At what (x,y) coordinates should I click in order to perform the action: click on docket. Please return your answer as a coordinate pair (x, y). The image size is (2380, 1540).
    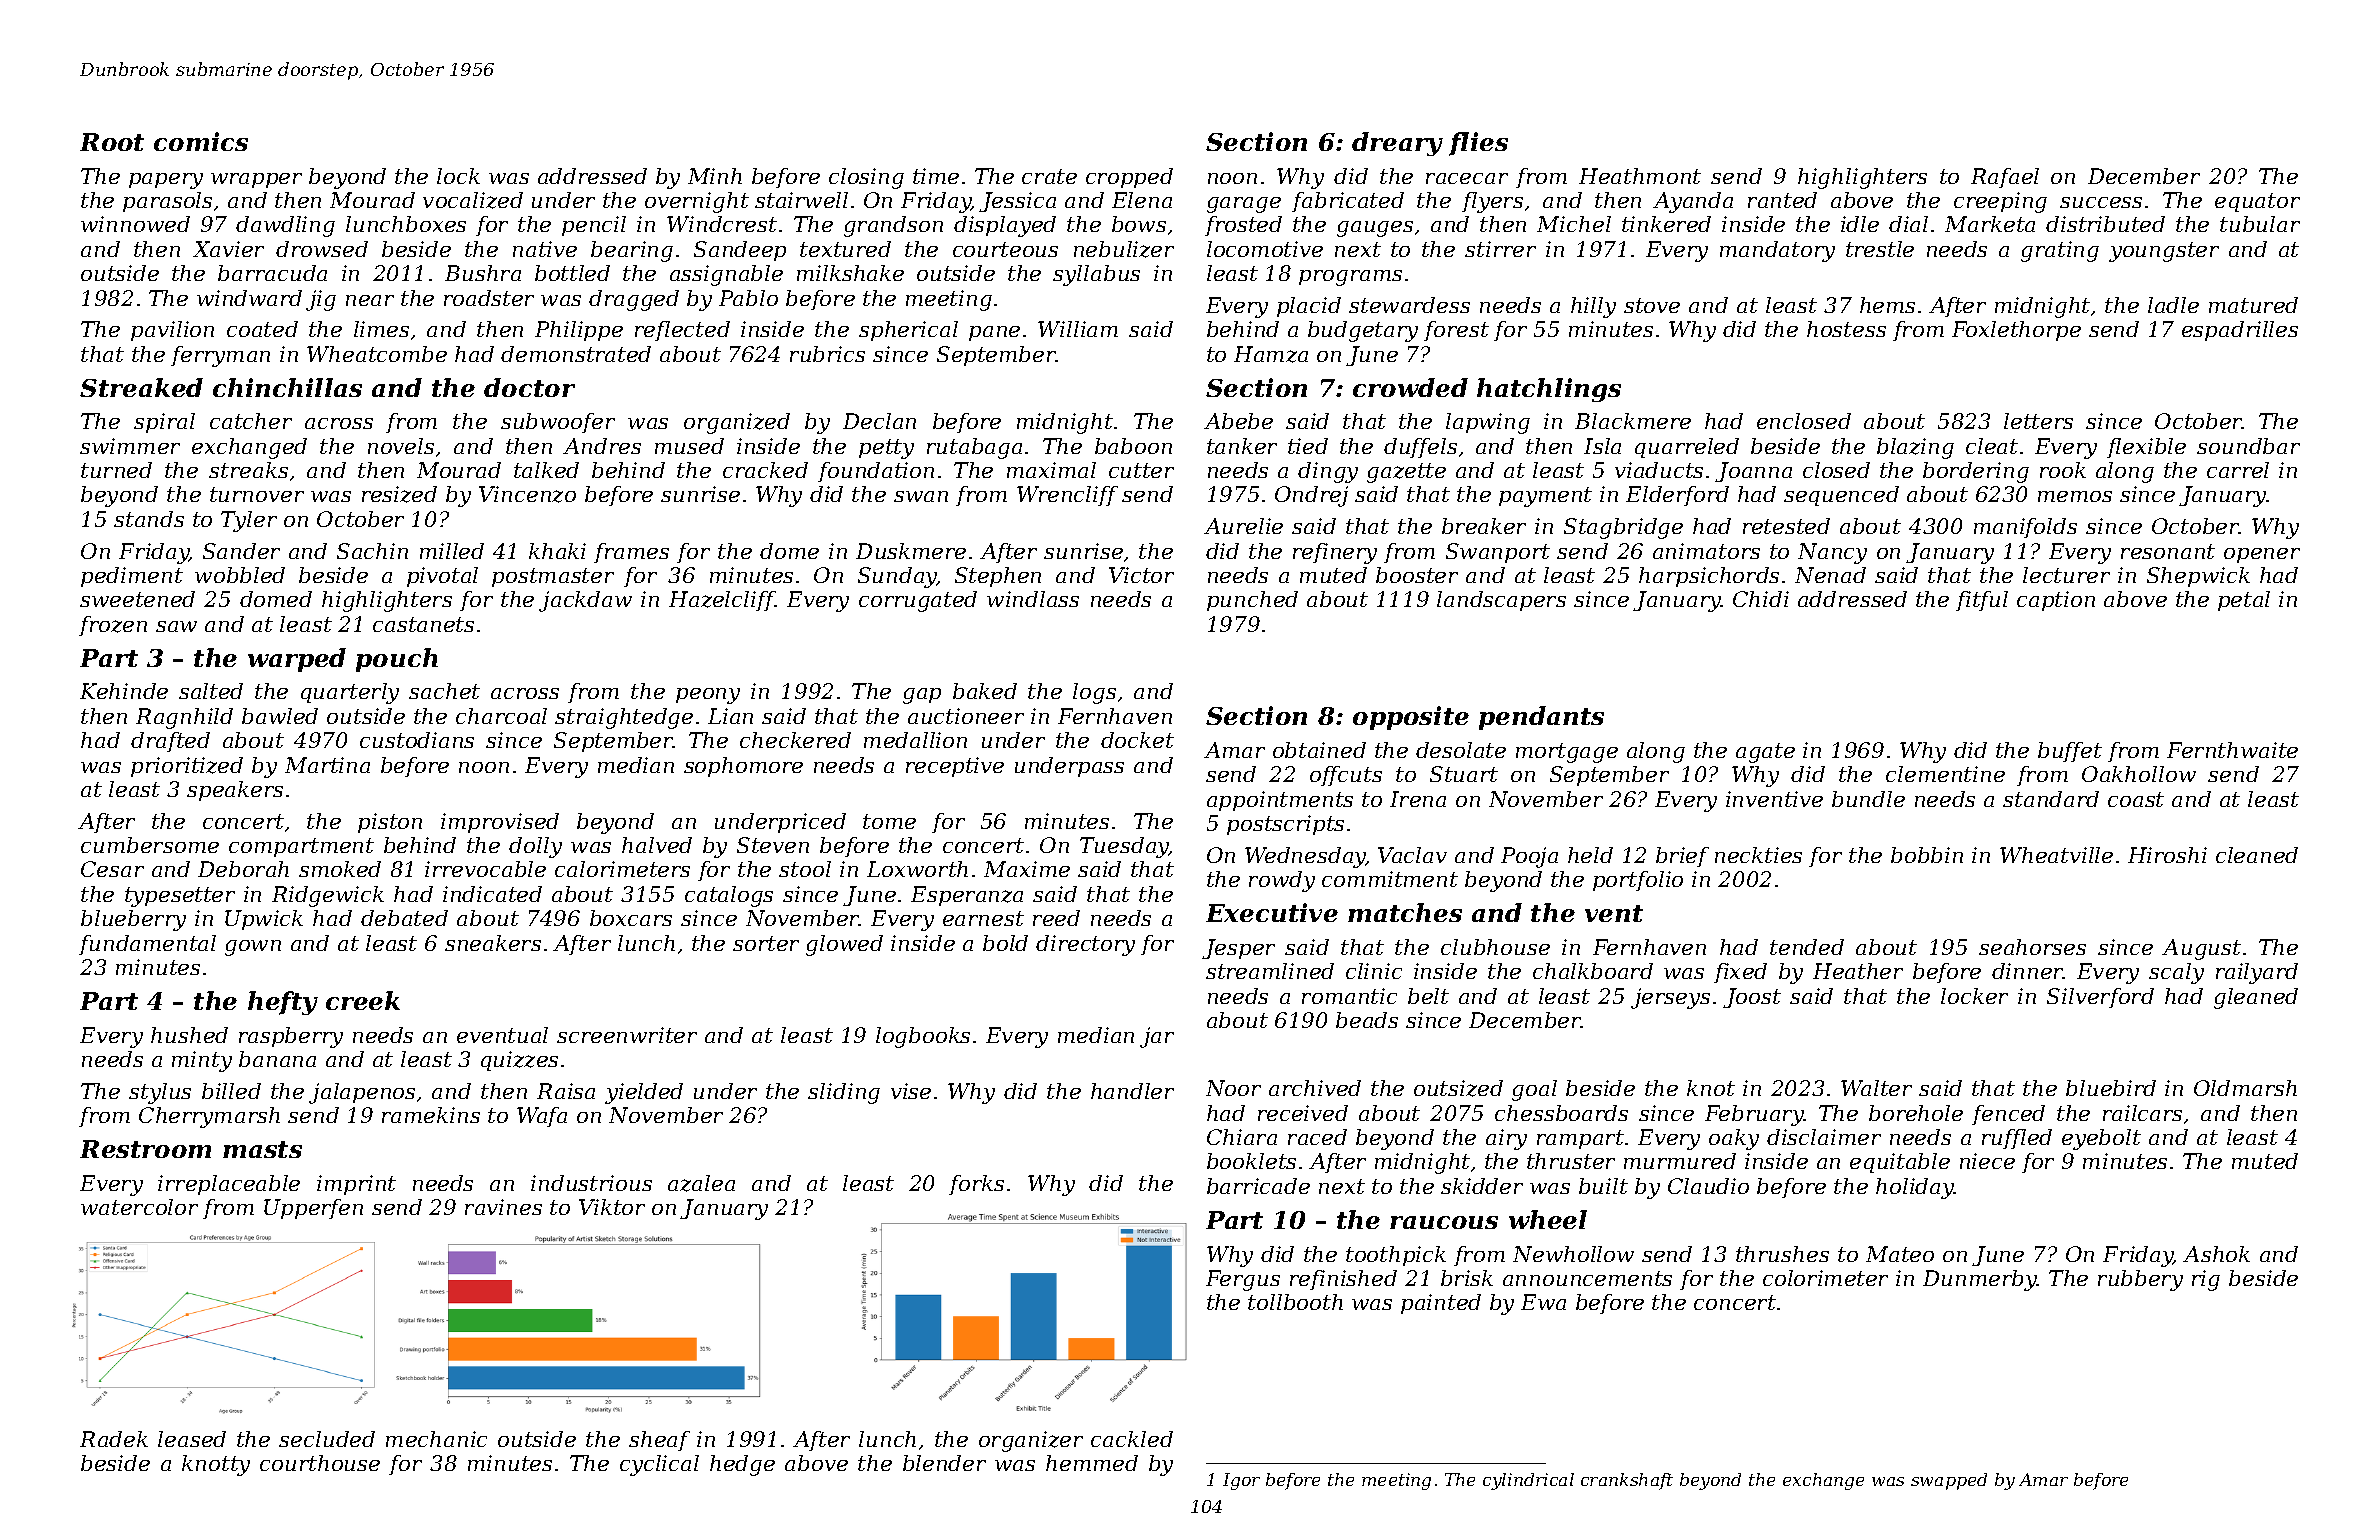
    Looking at the image, I should click on (1137, 740).
